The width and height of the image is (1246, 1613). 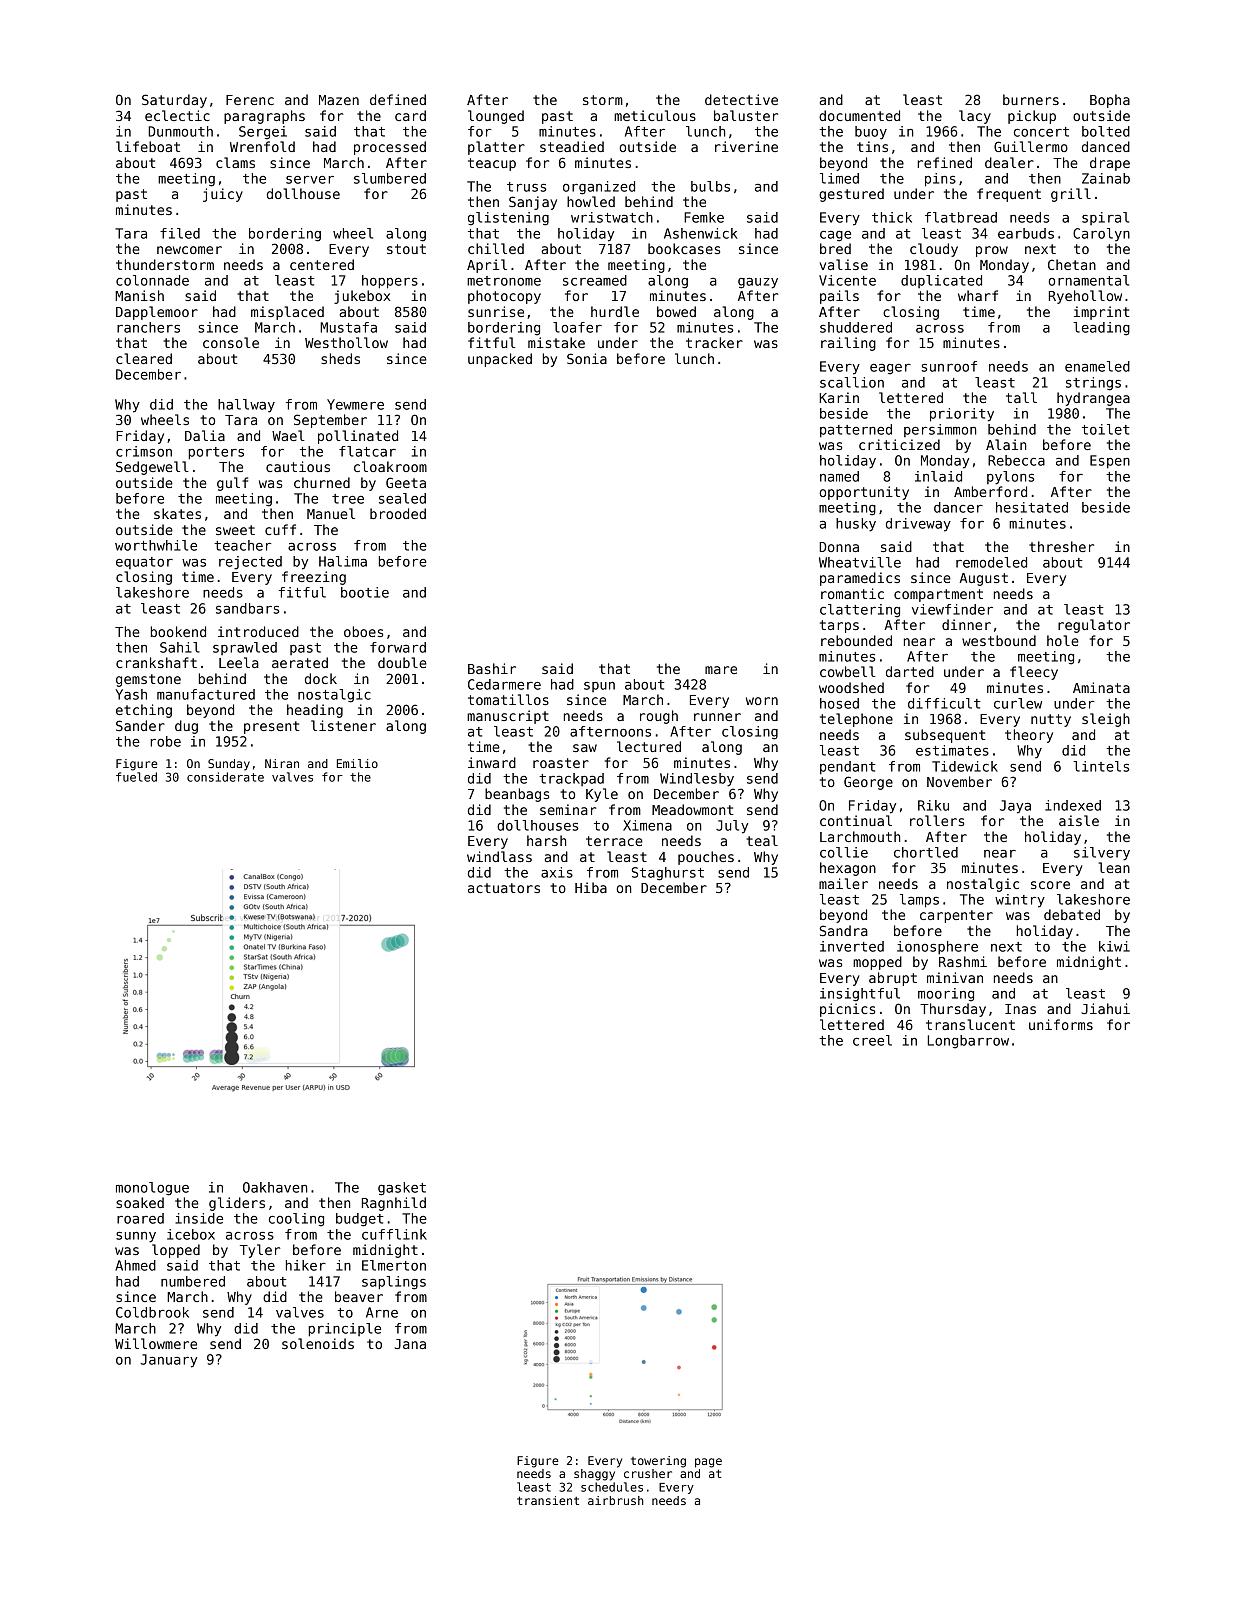 What do you see at coordinates (615, 1500) in the image?
I see `airbrush` at bounding box center [615, 1500].
